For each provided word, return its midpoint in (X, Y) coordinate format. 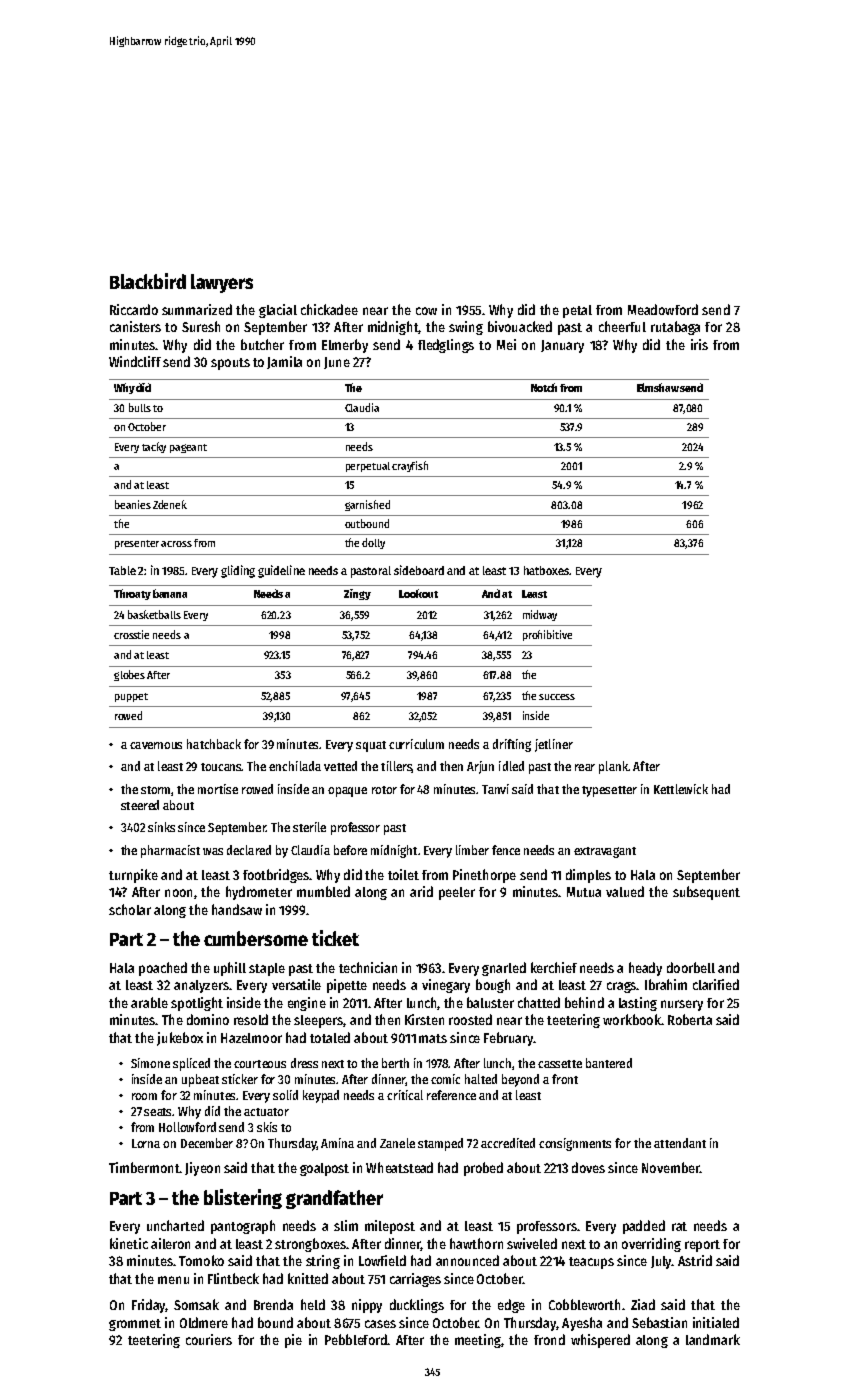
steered (140, 805)
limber (472, 850)
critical (405, 1095)
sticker (240, 1079)
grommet (135, 1325)
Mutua (584, 892)
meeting (478, 1341)
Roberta (690, 1019)
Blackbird (148, 281)
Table (122, 570)
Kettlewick (681, 789)
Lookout (418, 593)
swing (466, 328)
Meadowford (663, 309)
